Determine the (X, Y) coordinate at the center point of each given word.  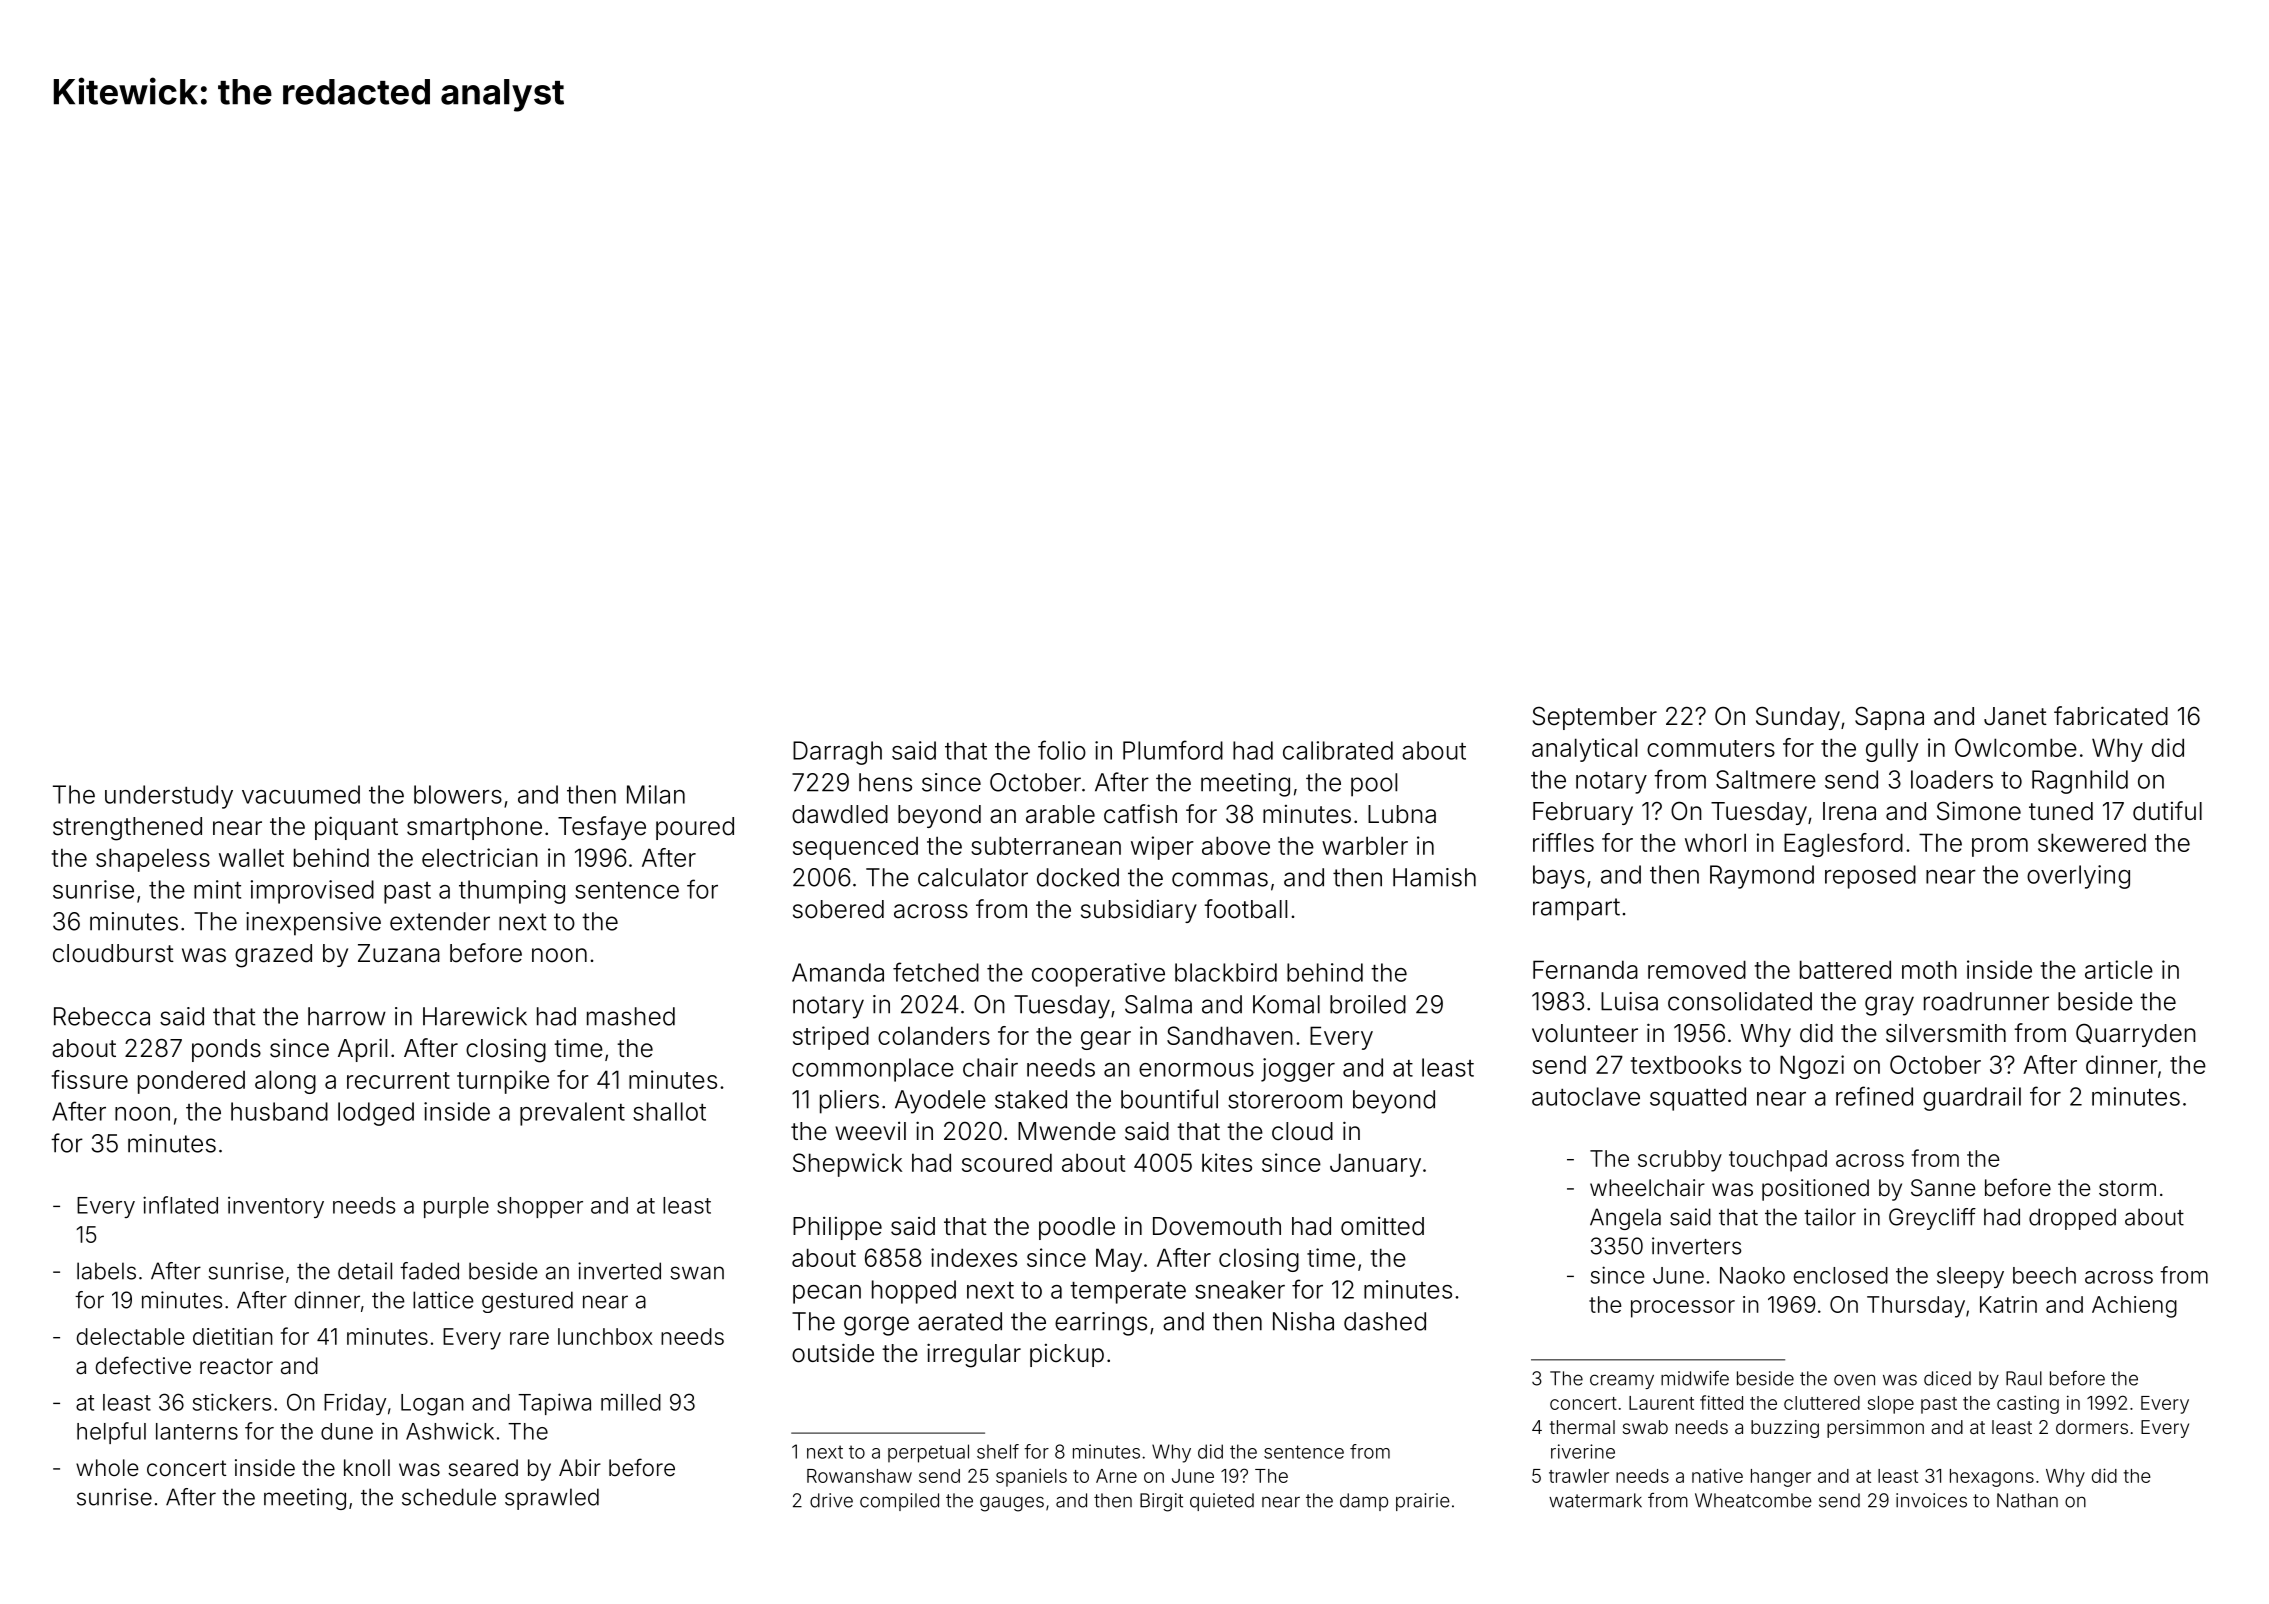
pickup (1067, 1355)
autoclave (1586, 1096)
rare (529, 1338)
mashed (631, 1016)
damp (1364, 1502)
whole (107, 1468)
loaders (1952, 779)
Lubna (1402, 814)
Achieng (2134, 1307)
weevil (870, 1131)
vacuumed (301, 794)
